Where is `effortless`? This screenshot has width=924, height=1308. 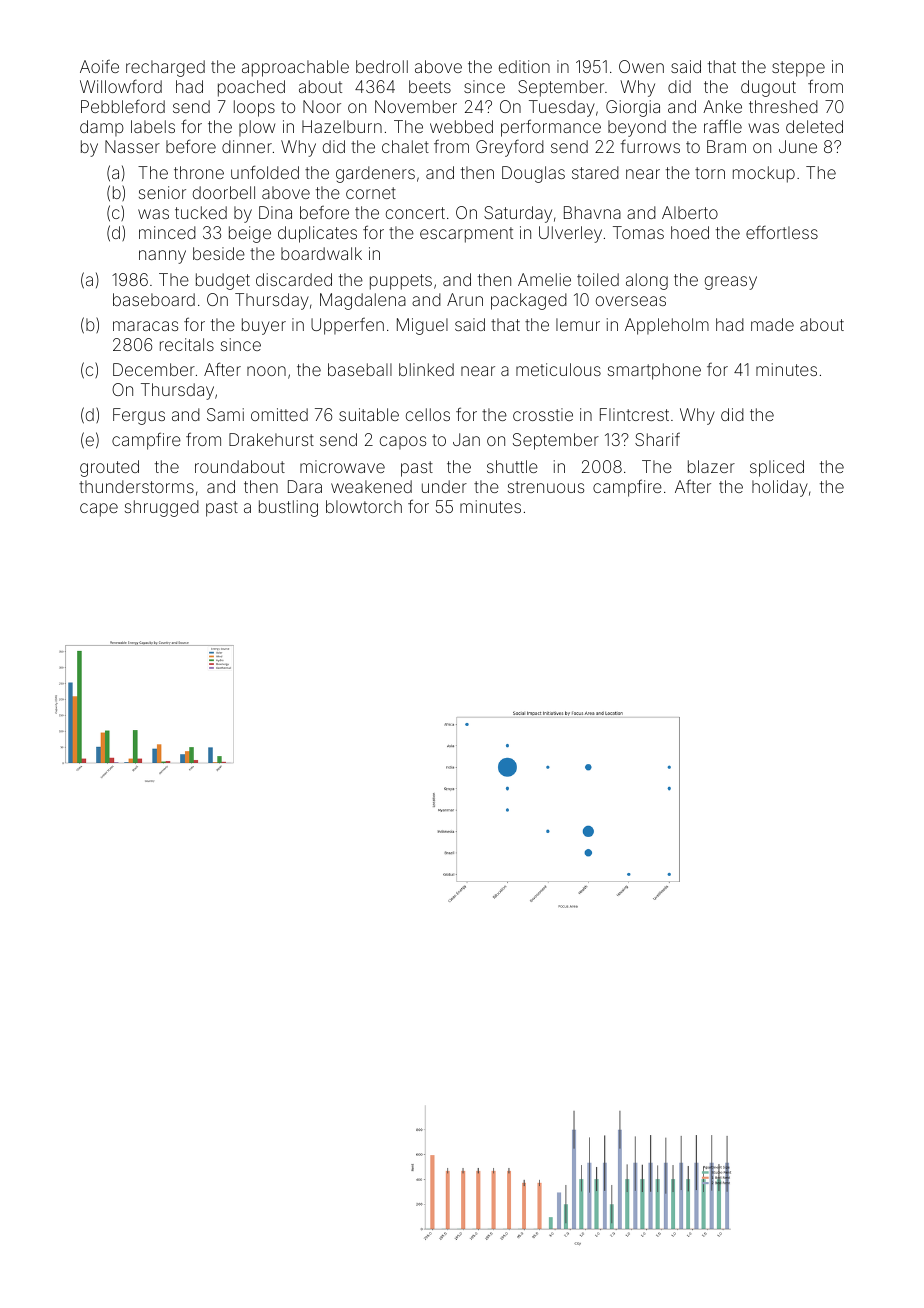
effortless is located at coordinates (782, 232).
